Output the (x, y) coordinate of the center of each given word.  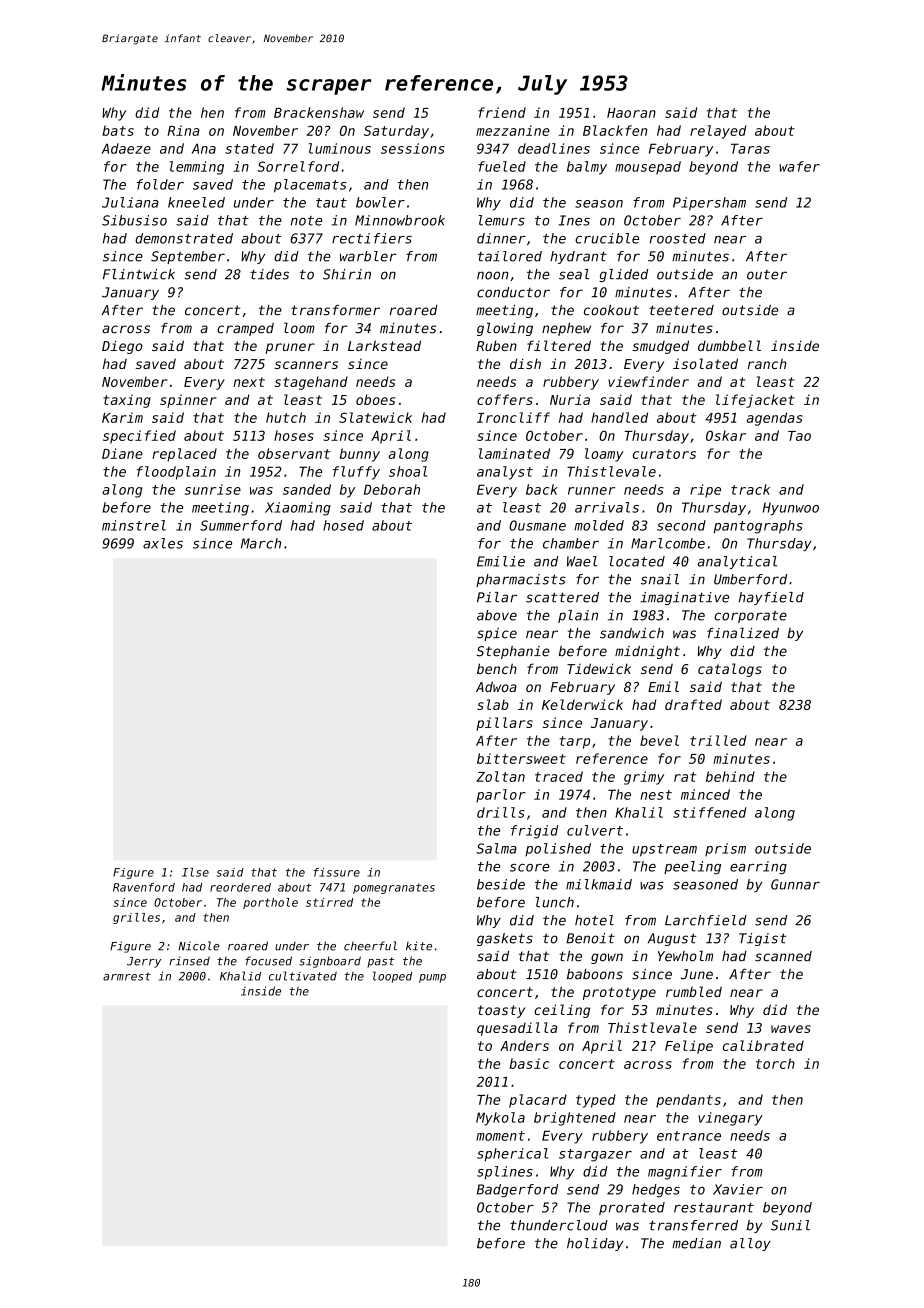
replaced (184, 455)
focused (268, 961)
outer (767, 275)
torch (775, 1063)
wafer (799, 166)
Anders (524, 1045)
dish (525, 363)
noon (492, 275)
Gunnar (795, 884)
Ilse (195, 872)
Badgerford (517, 1191)
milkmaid (599, 884)
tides (269, 274)
